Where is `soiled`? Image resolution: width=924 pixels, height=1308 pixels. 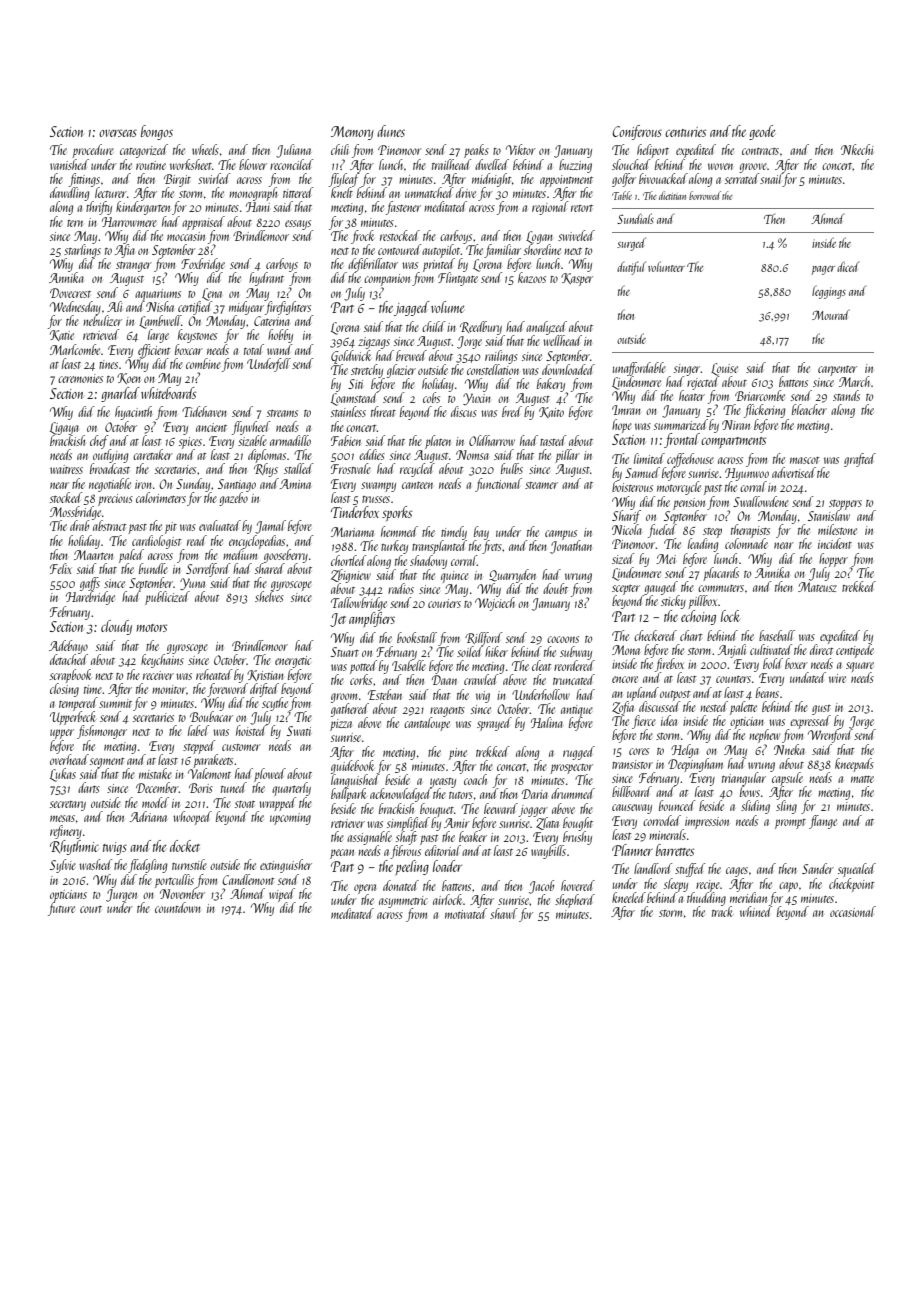 soiled is located at coordinates (470, 651).
